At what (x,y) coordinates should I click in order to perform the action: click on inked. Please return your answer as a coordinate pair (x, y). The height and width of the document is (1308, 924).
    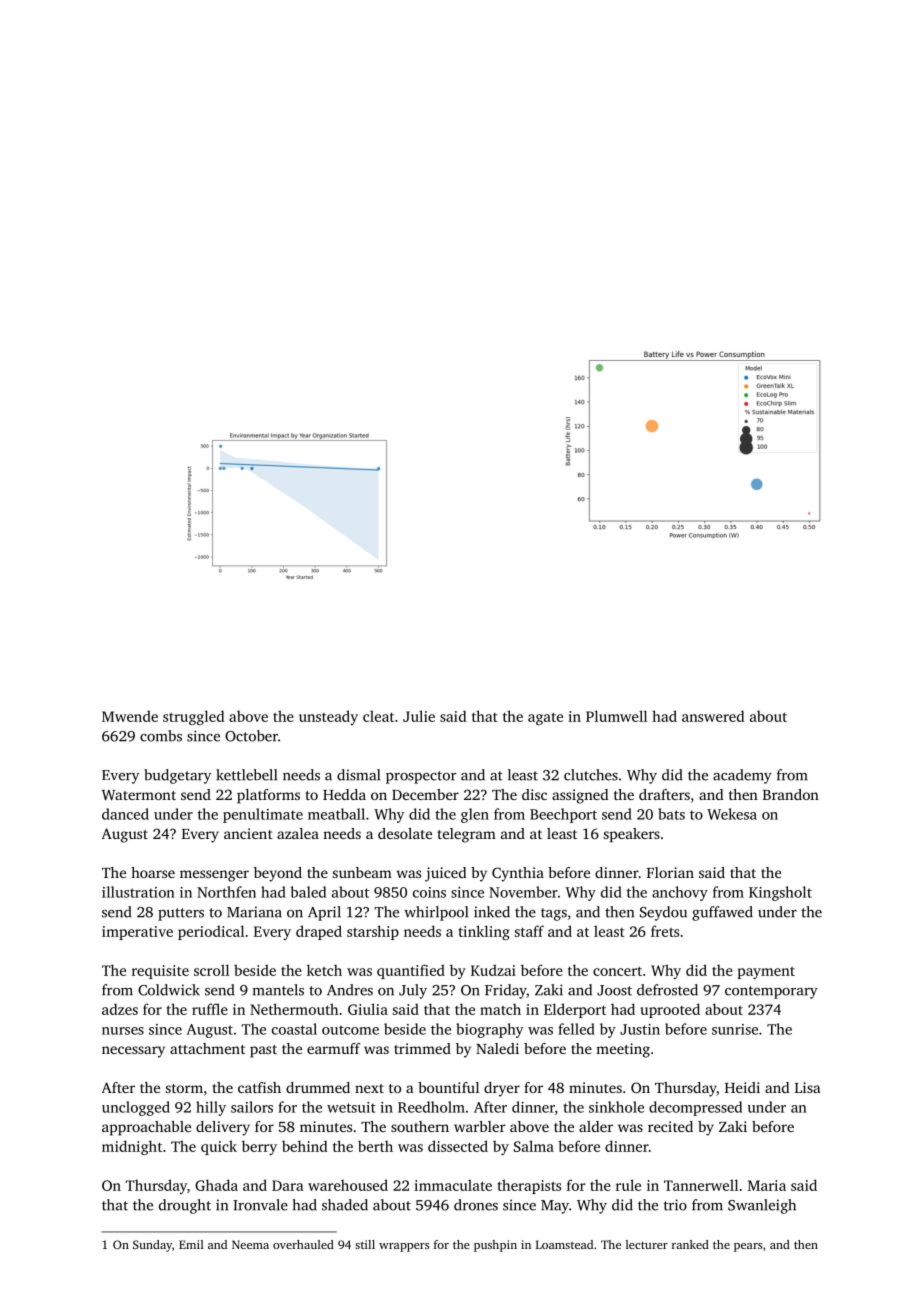
    Looking at the image, I should click on (492, 912).
